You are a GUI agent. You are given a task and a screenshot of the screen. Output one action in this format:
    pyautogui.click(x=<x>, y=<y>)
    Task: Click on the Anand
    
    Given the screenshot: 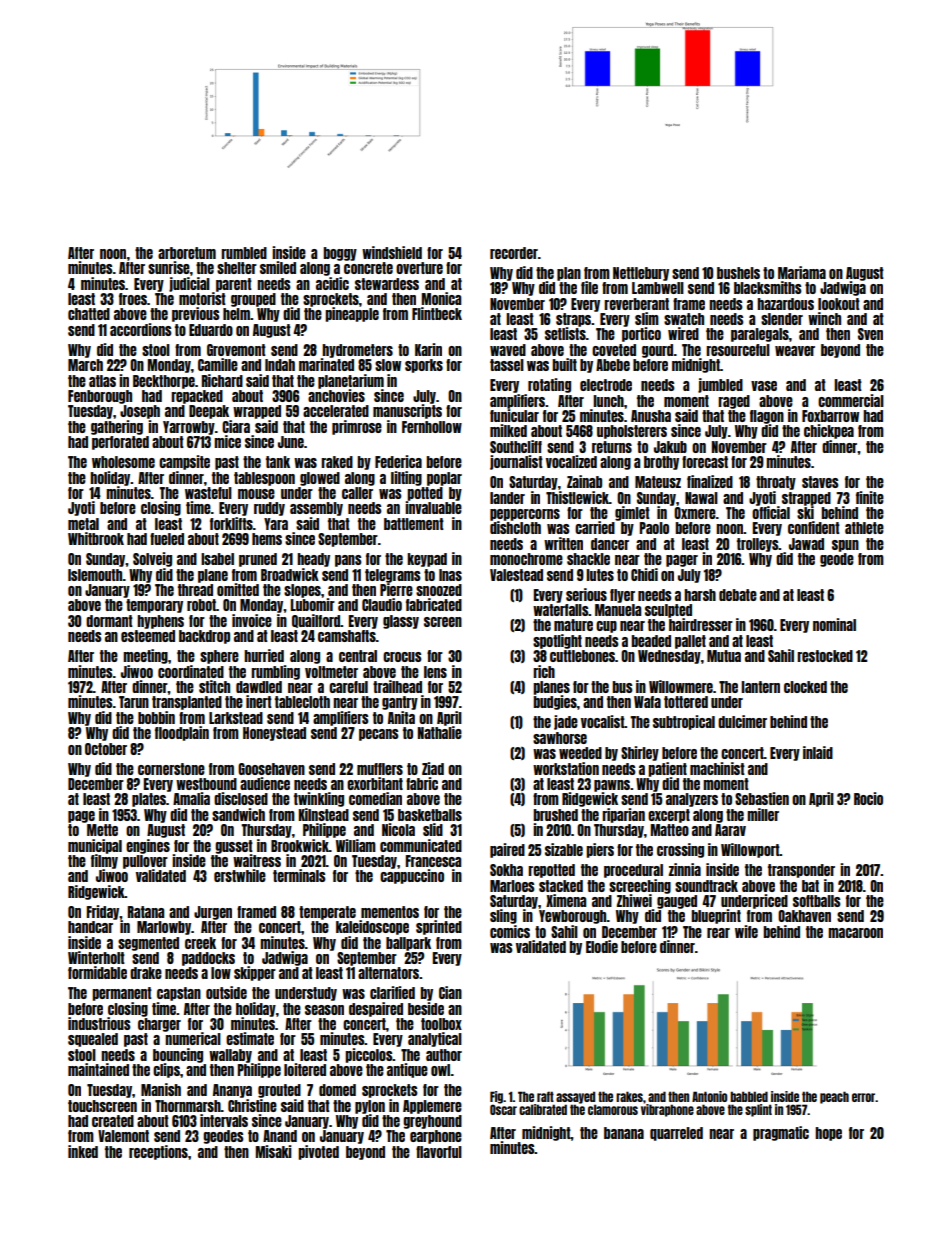 What is the action you would take?
    pyautogui.click(x=280, y=1136)
